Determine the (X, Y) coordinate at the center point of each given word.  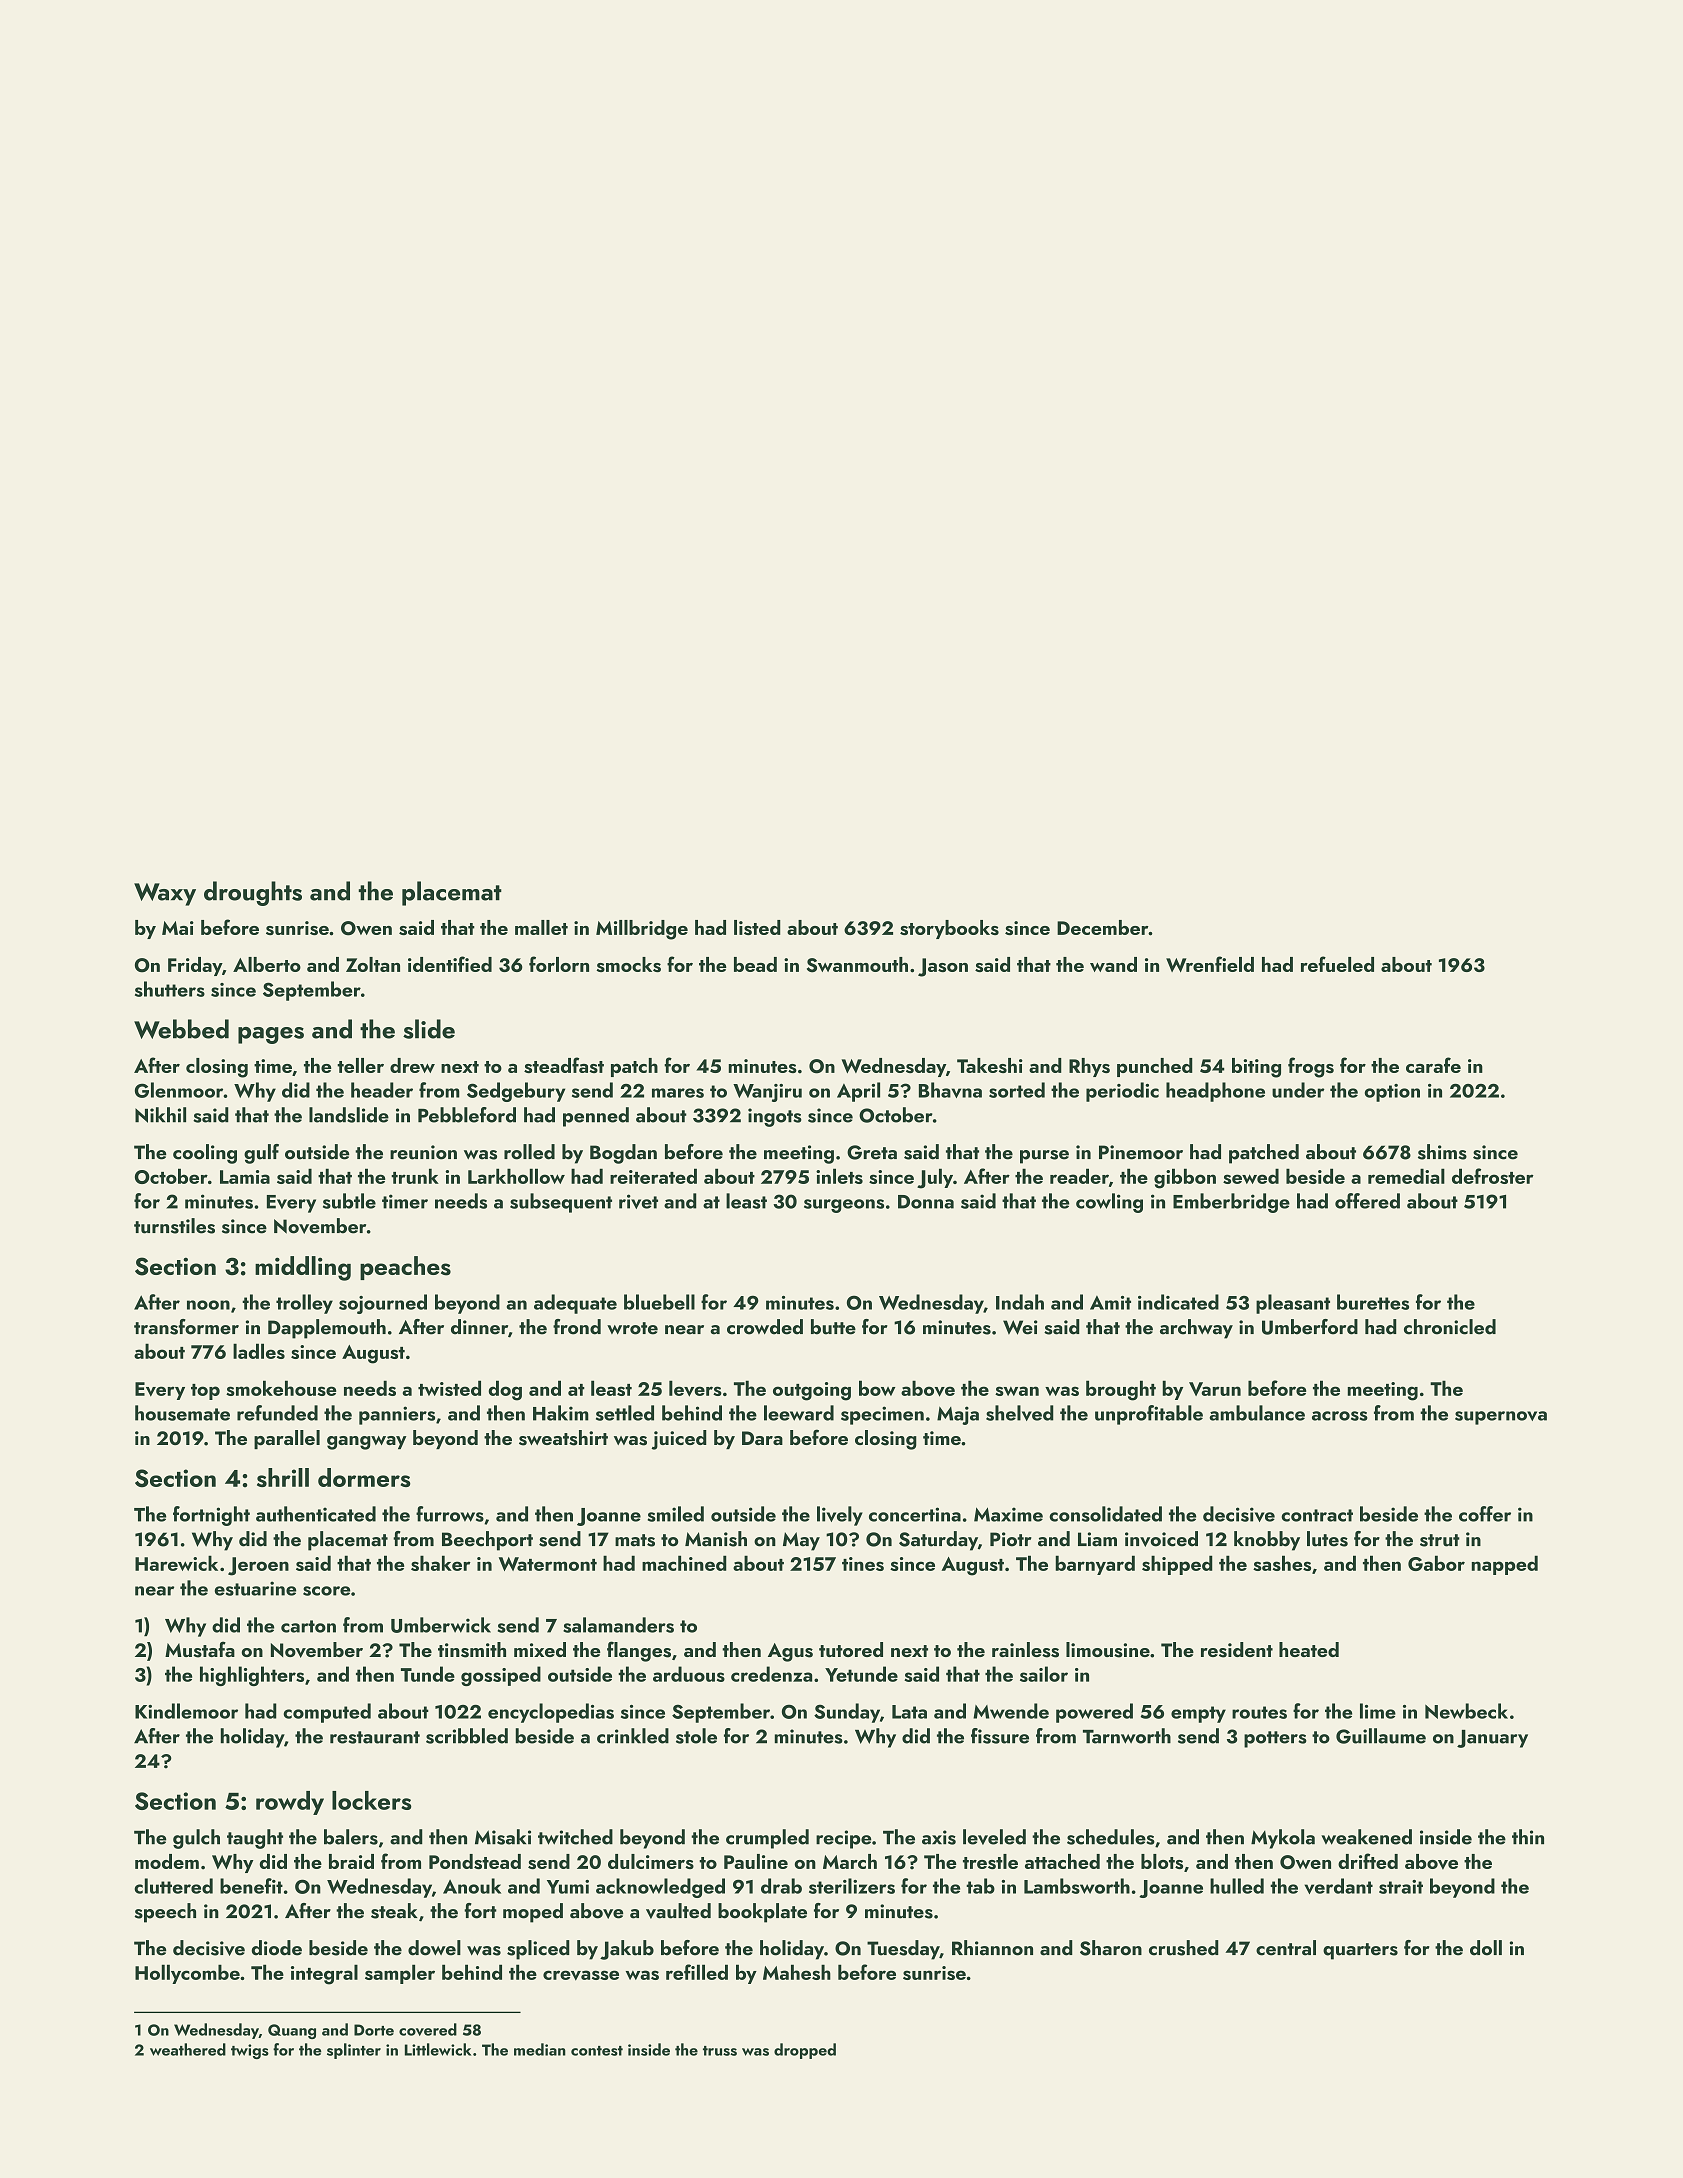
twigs (250, 2051)
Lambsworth (1077, 1886)
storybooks (949, 929)
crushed (1184, 1948)
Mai (178, 928)
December (1103, 927)
